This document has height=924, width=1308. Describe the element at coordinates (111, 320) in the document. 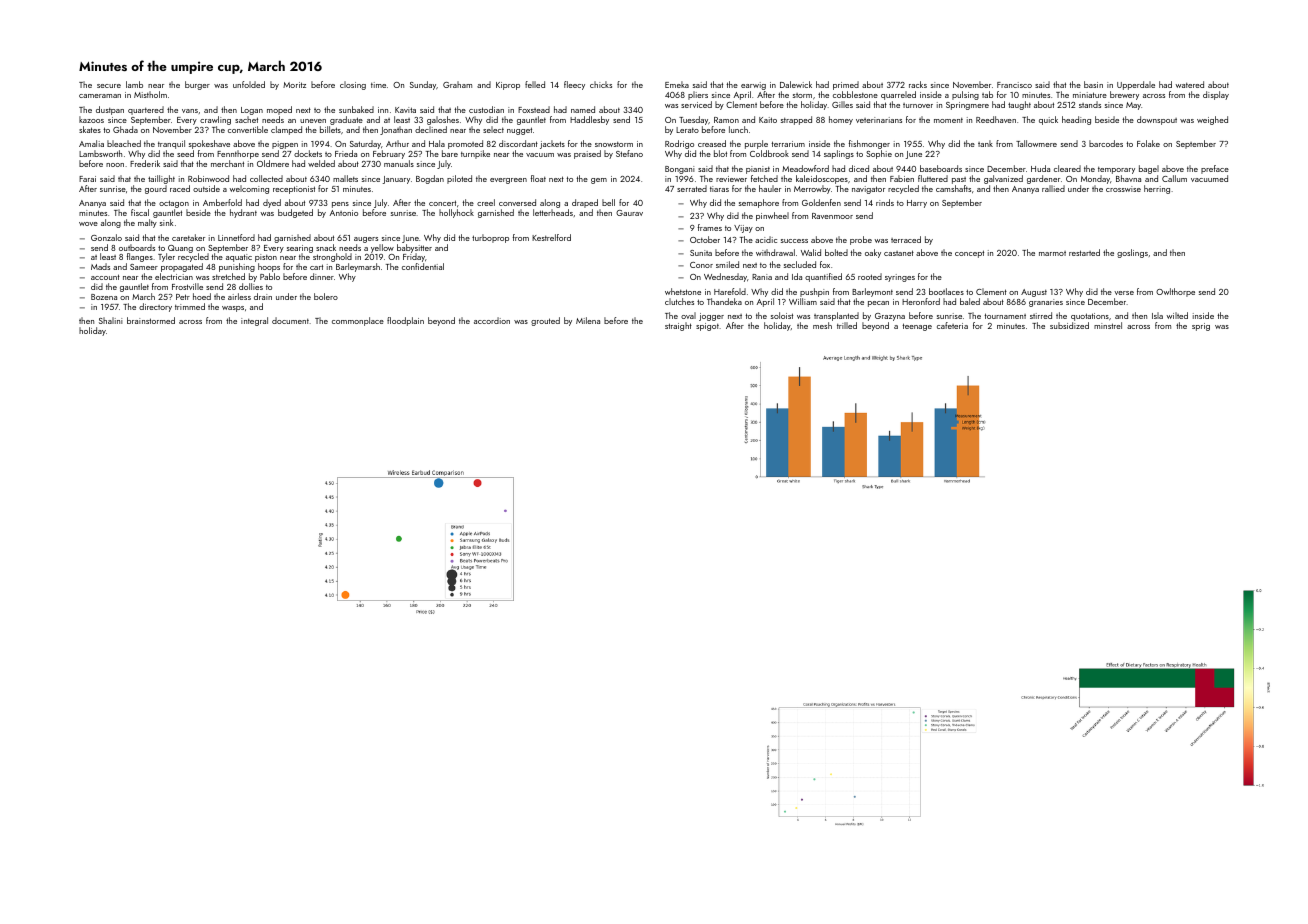

I see `Shalini` at that location.
